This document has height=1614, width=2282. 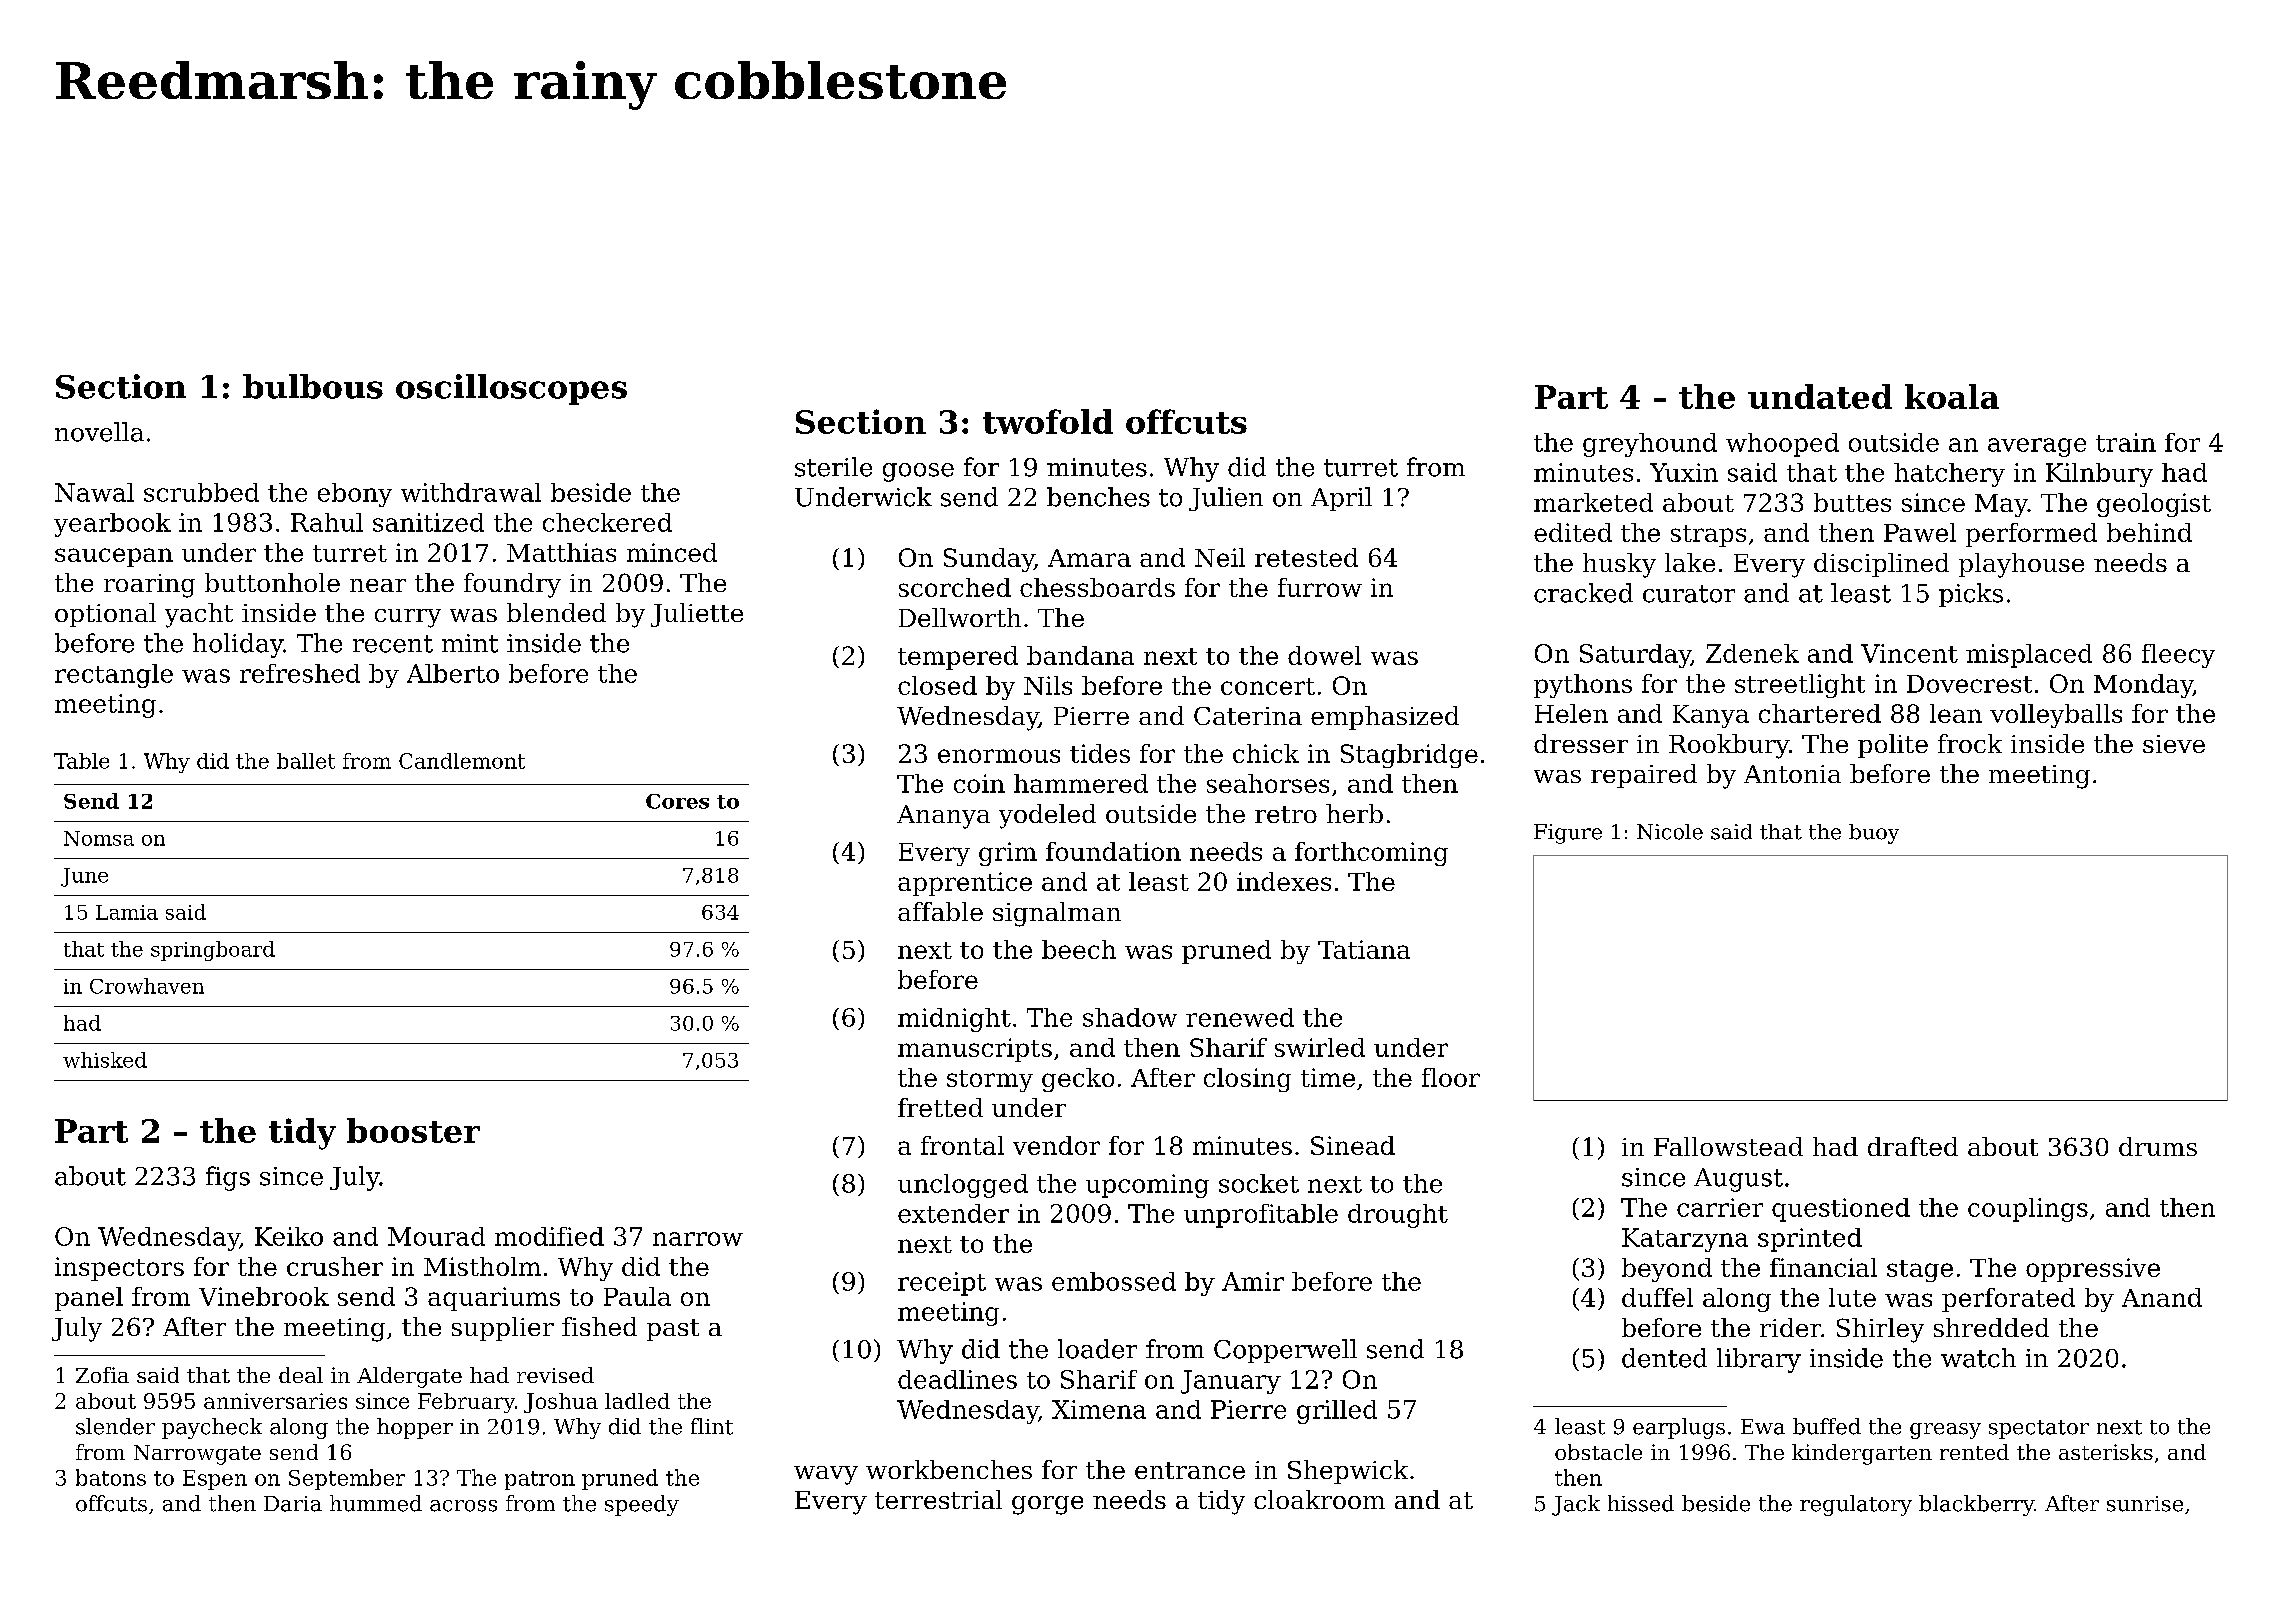 I want to click on gorge, so click(x=1047, y=1505).
